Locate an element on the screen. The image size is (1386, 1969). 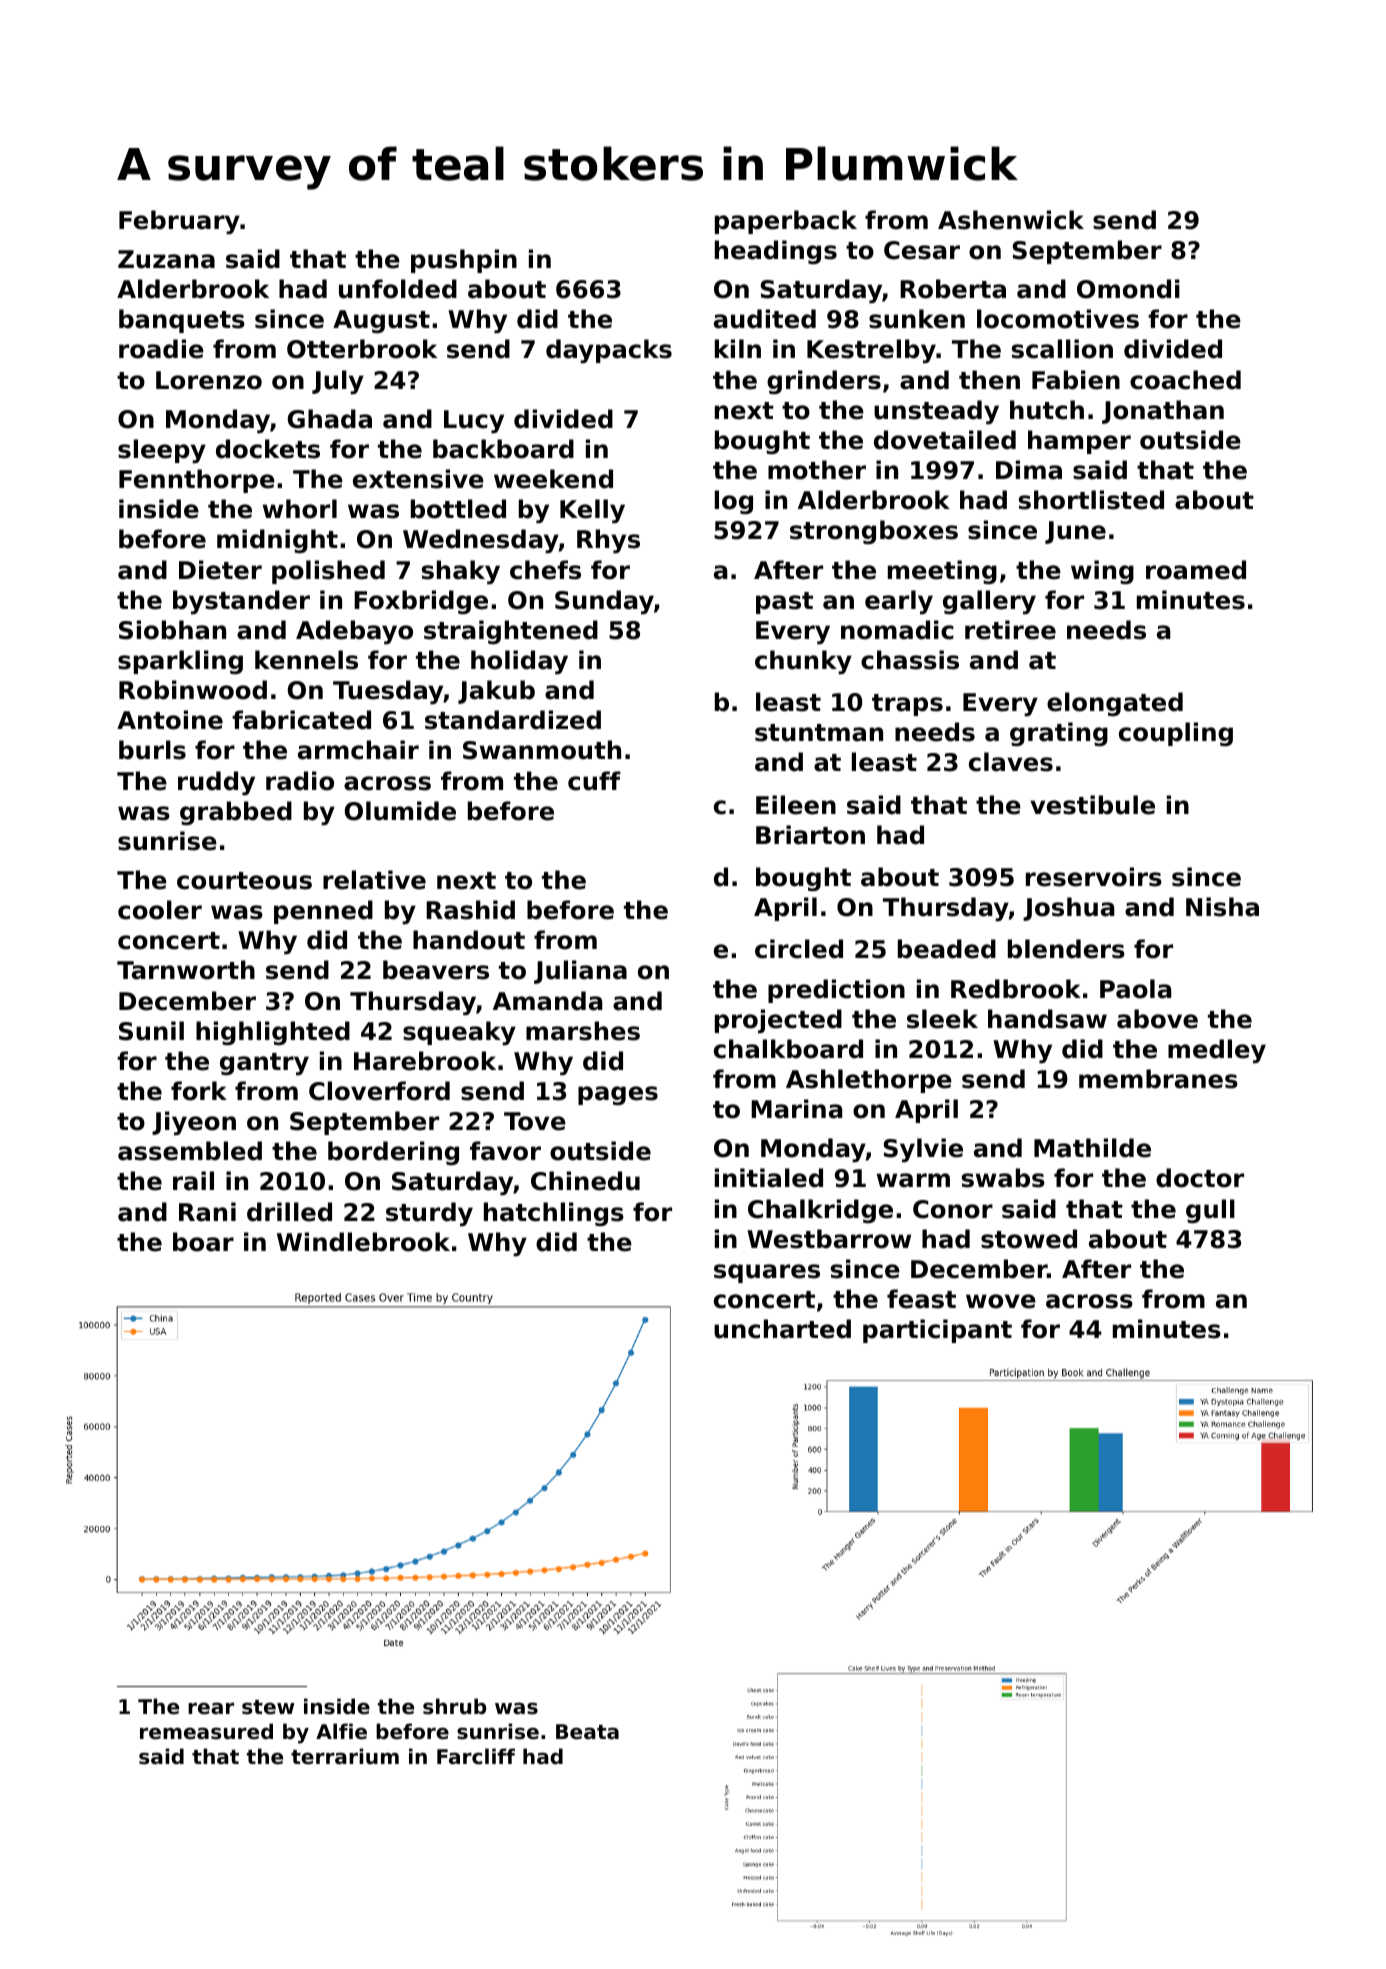
Ashenwick is located at coordinates (1011, 220).
